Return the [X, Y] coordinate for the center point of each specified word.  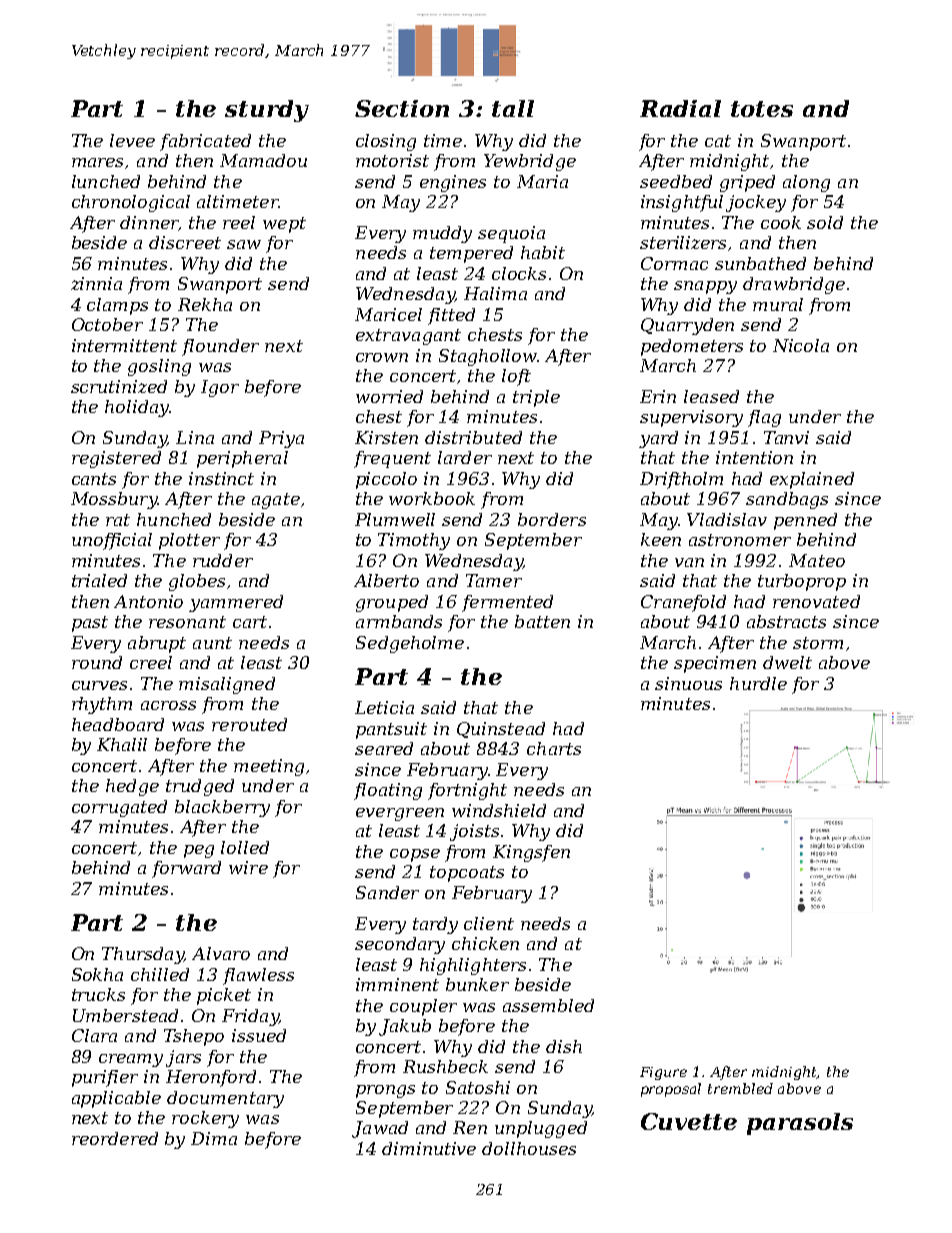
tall [513, 108]
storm [818, 643]
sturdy [267, 111]
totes [762, 109]
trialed [99, 580]
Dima [214, 1138]
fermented [507, 603]
